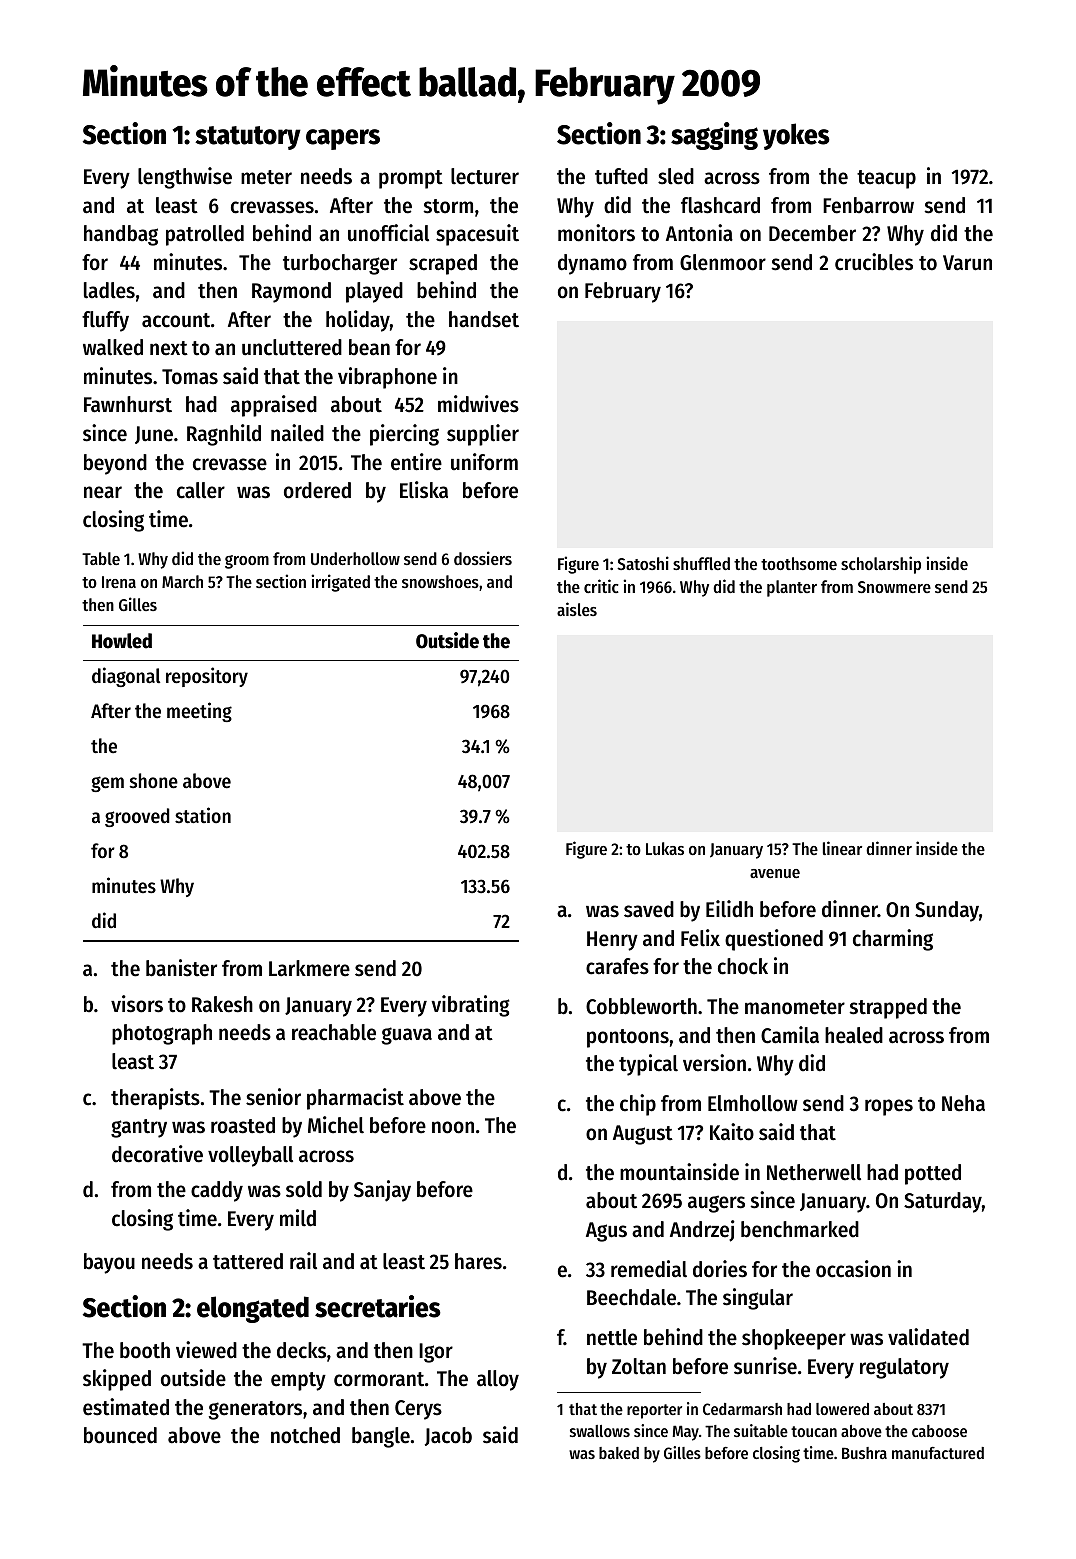  What do you see at coordinates (453, 1127) in the screenshot?
I see `noon` at bounding box center [453, 1127].
